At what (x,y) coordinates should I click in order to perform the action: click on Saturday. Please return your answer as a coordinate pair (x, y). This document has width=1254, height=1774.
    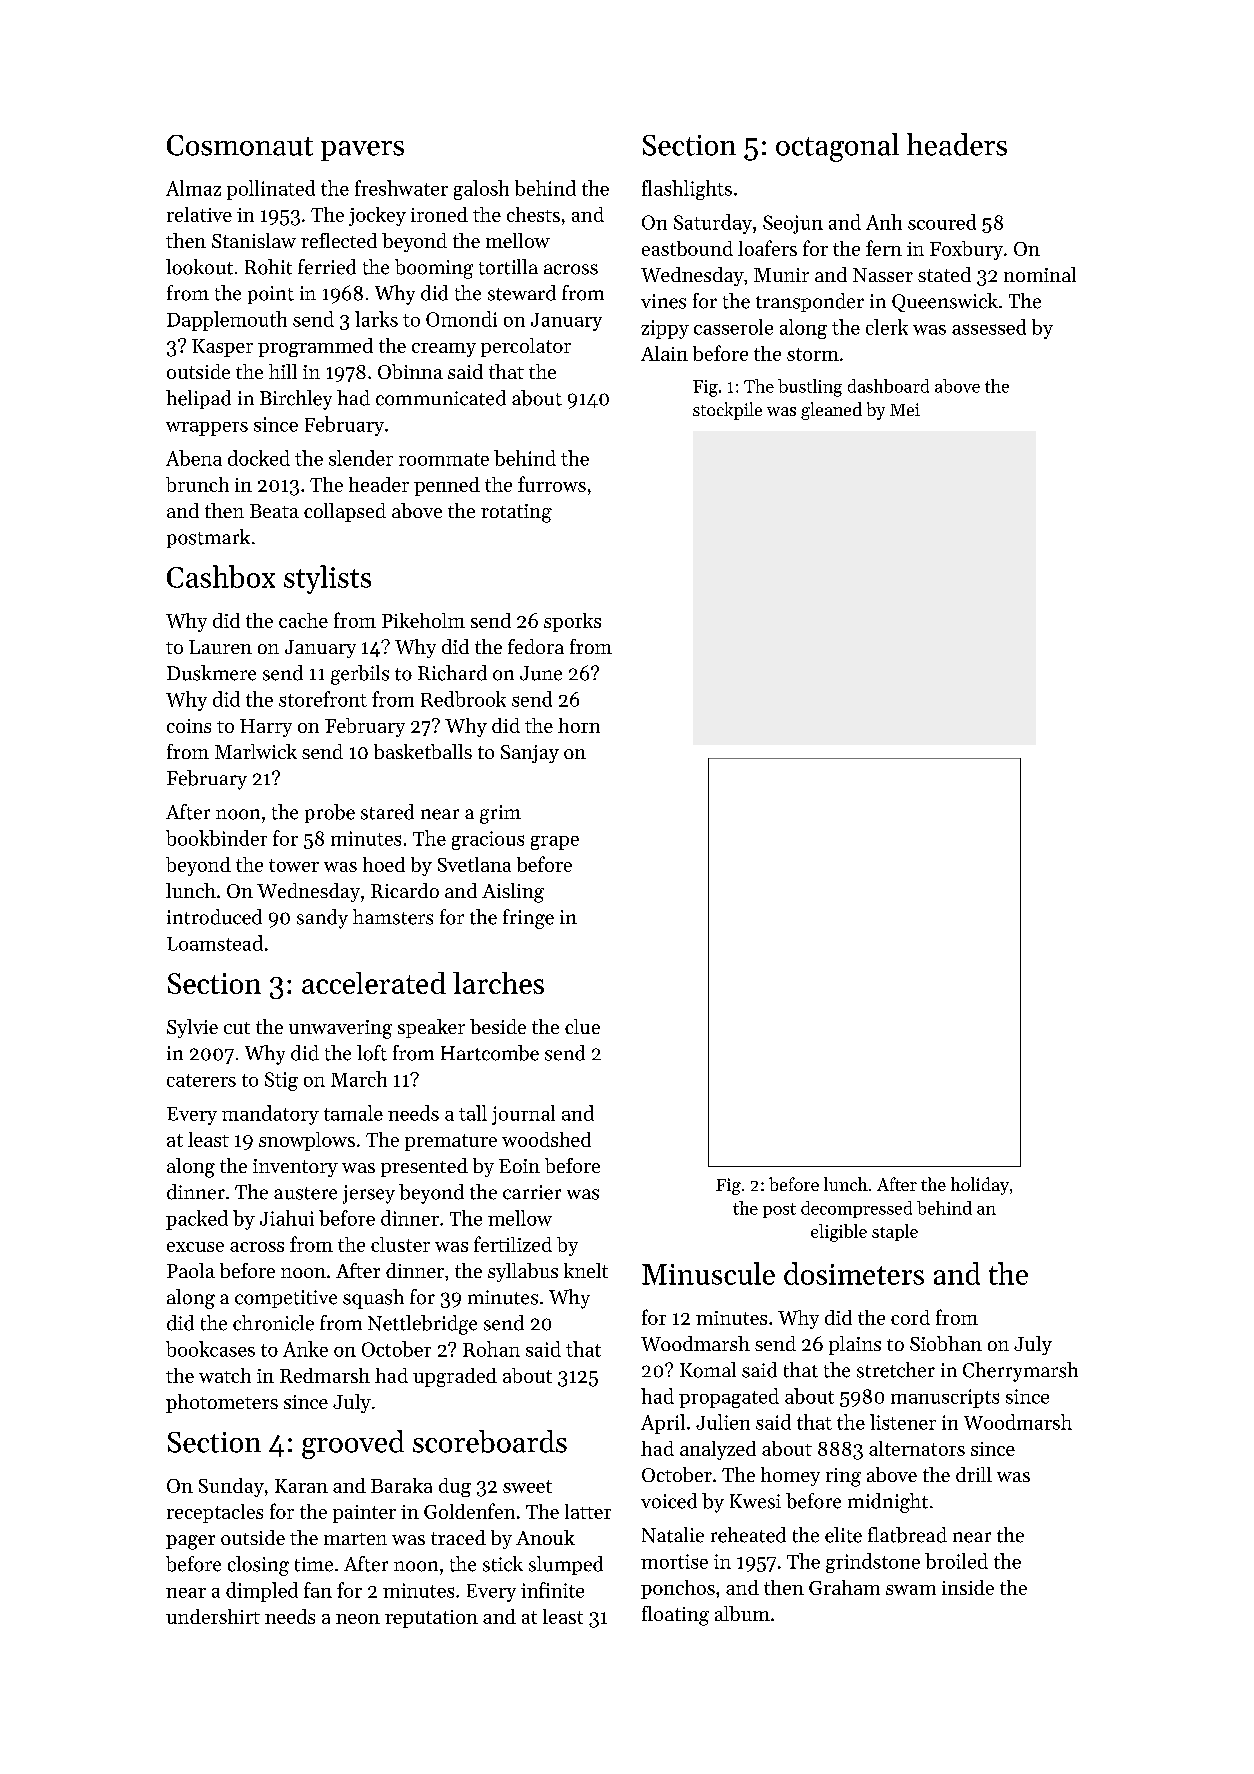
    Looking at the image, I should click on (713, 224).
